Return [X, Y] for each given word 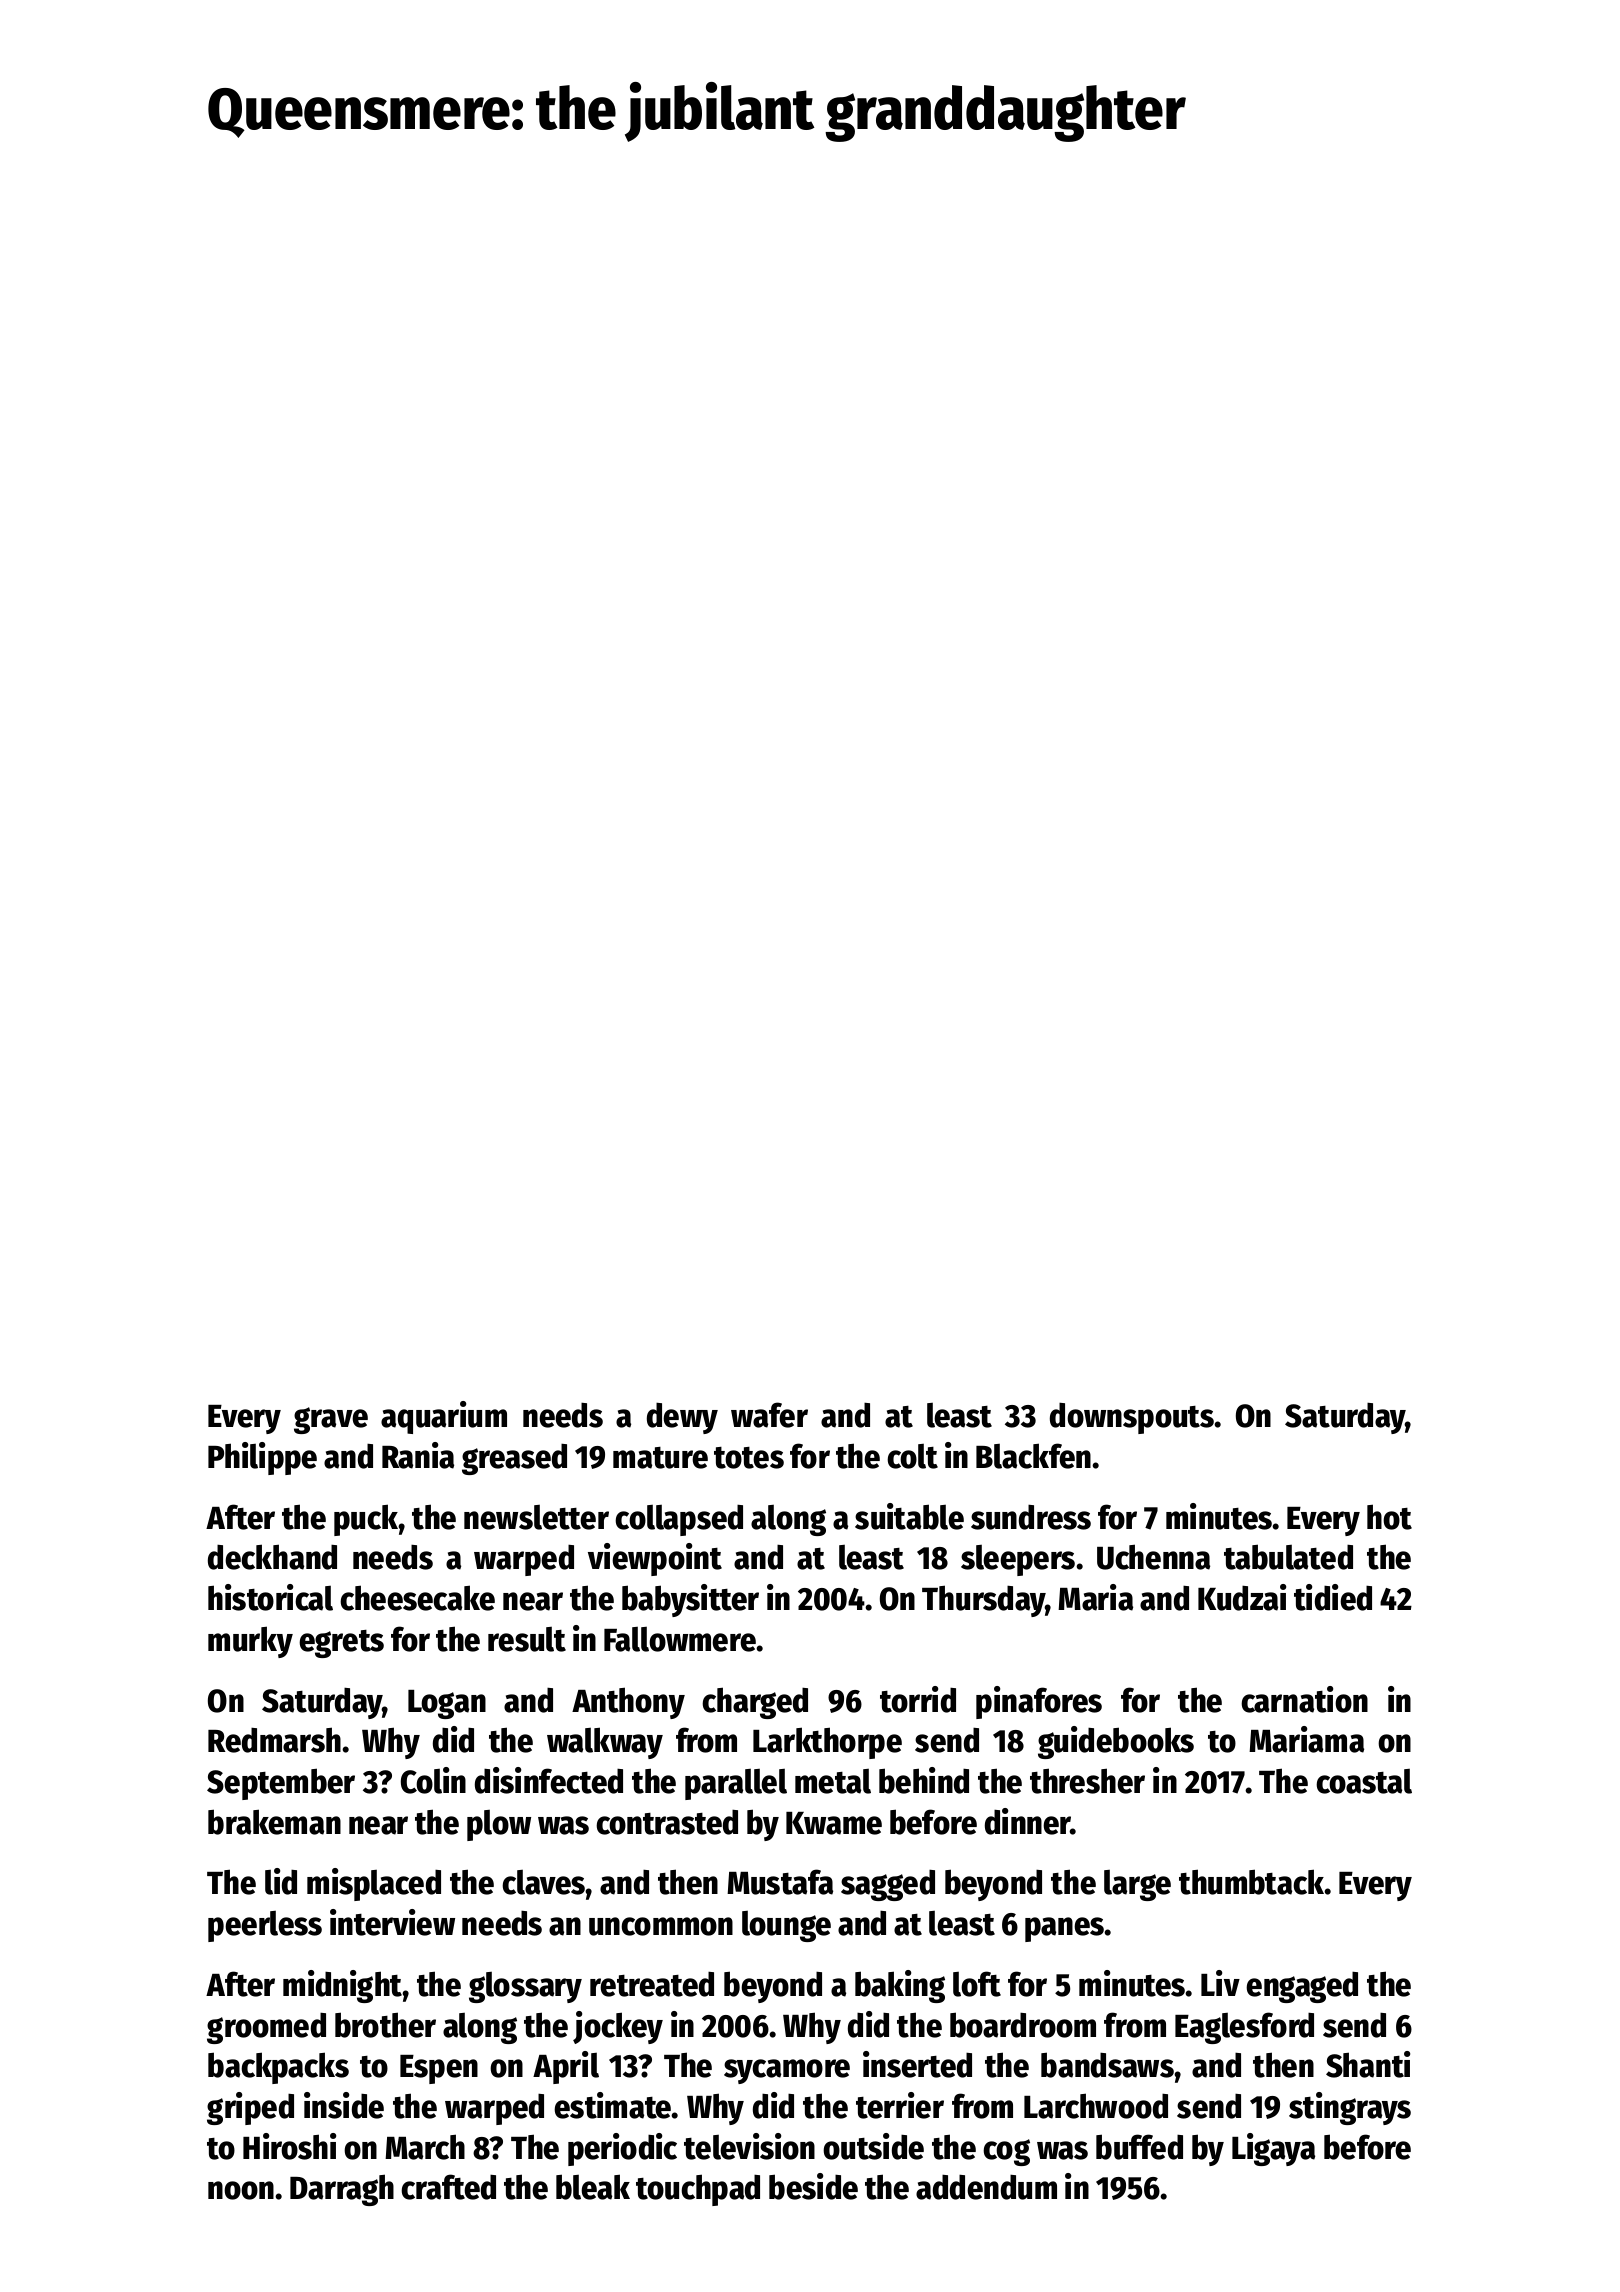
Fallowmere [680, 1639]
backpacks [278, 2068]
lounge [786, 1926]
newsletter [536, 1517]
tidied [1333, 1597]
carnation [1304, 1699]
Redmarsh [274, 1740]
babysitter [690, 1600]
